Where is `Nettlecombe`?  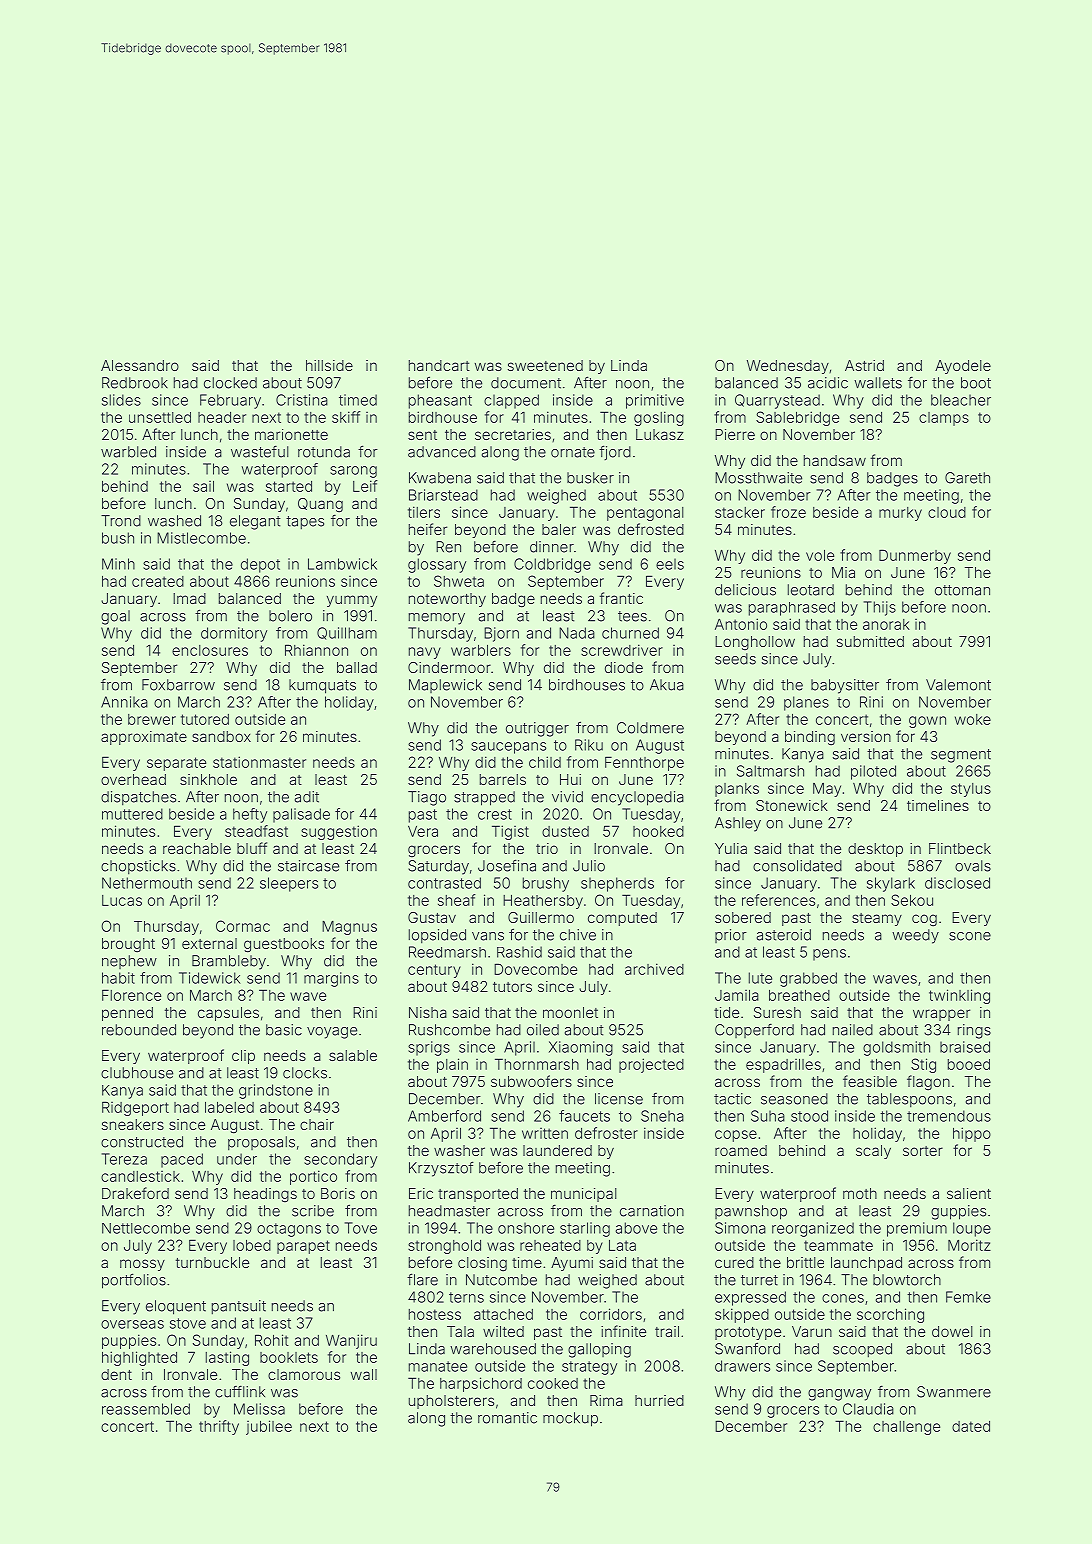
Nettlecombe is located at coordinates (146, 1228).
